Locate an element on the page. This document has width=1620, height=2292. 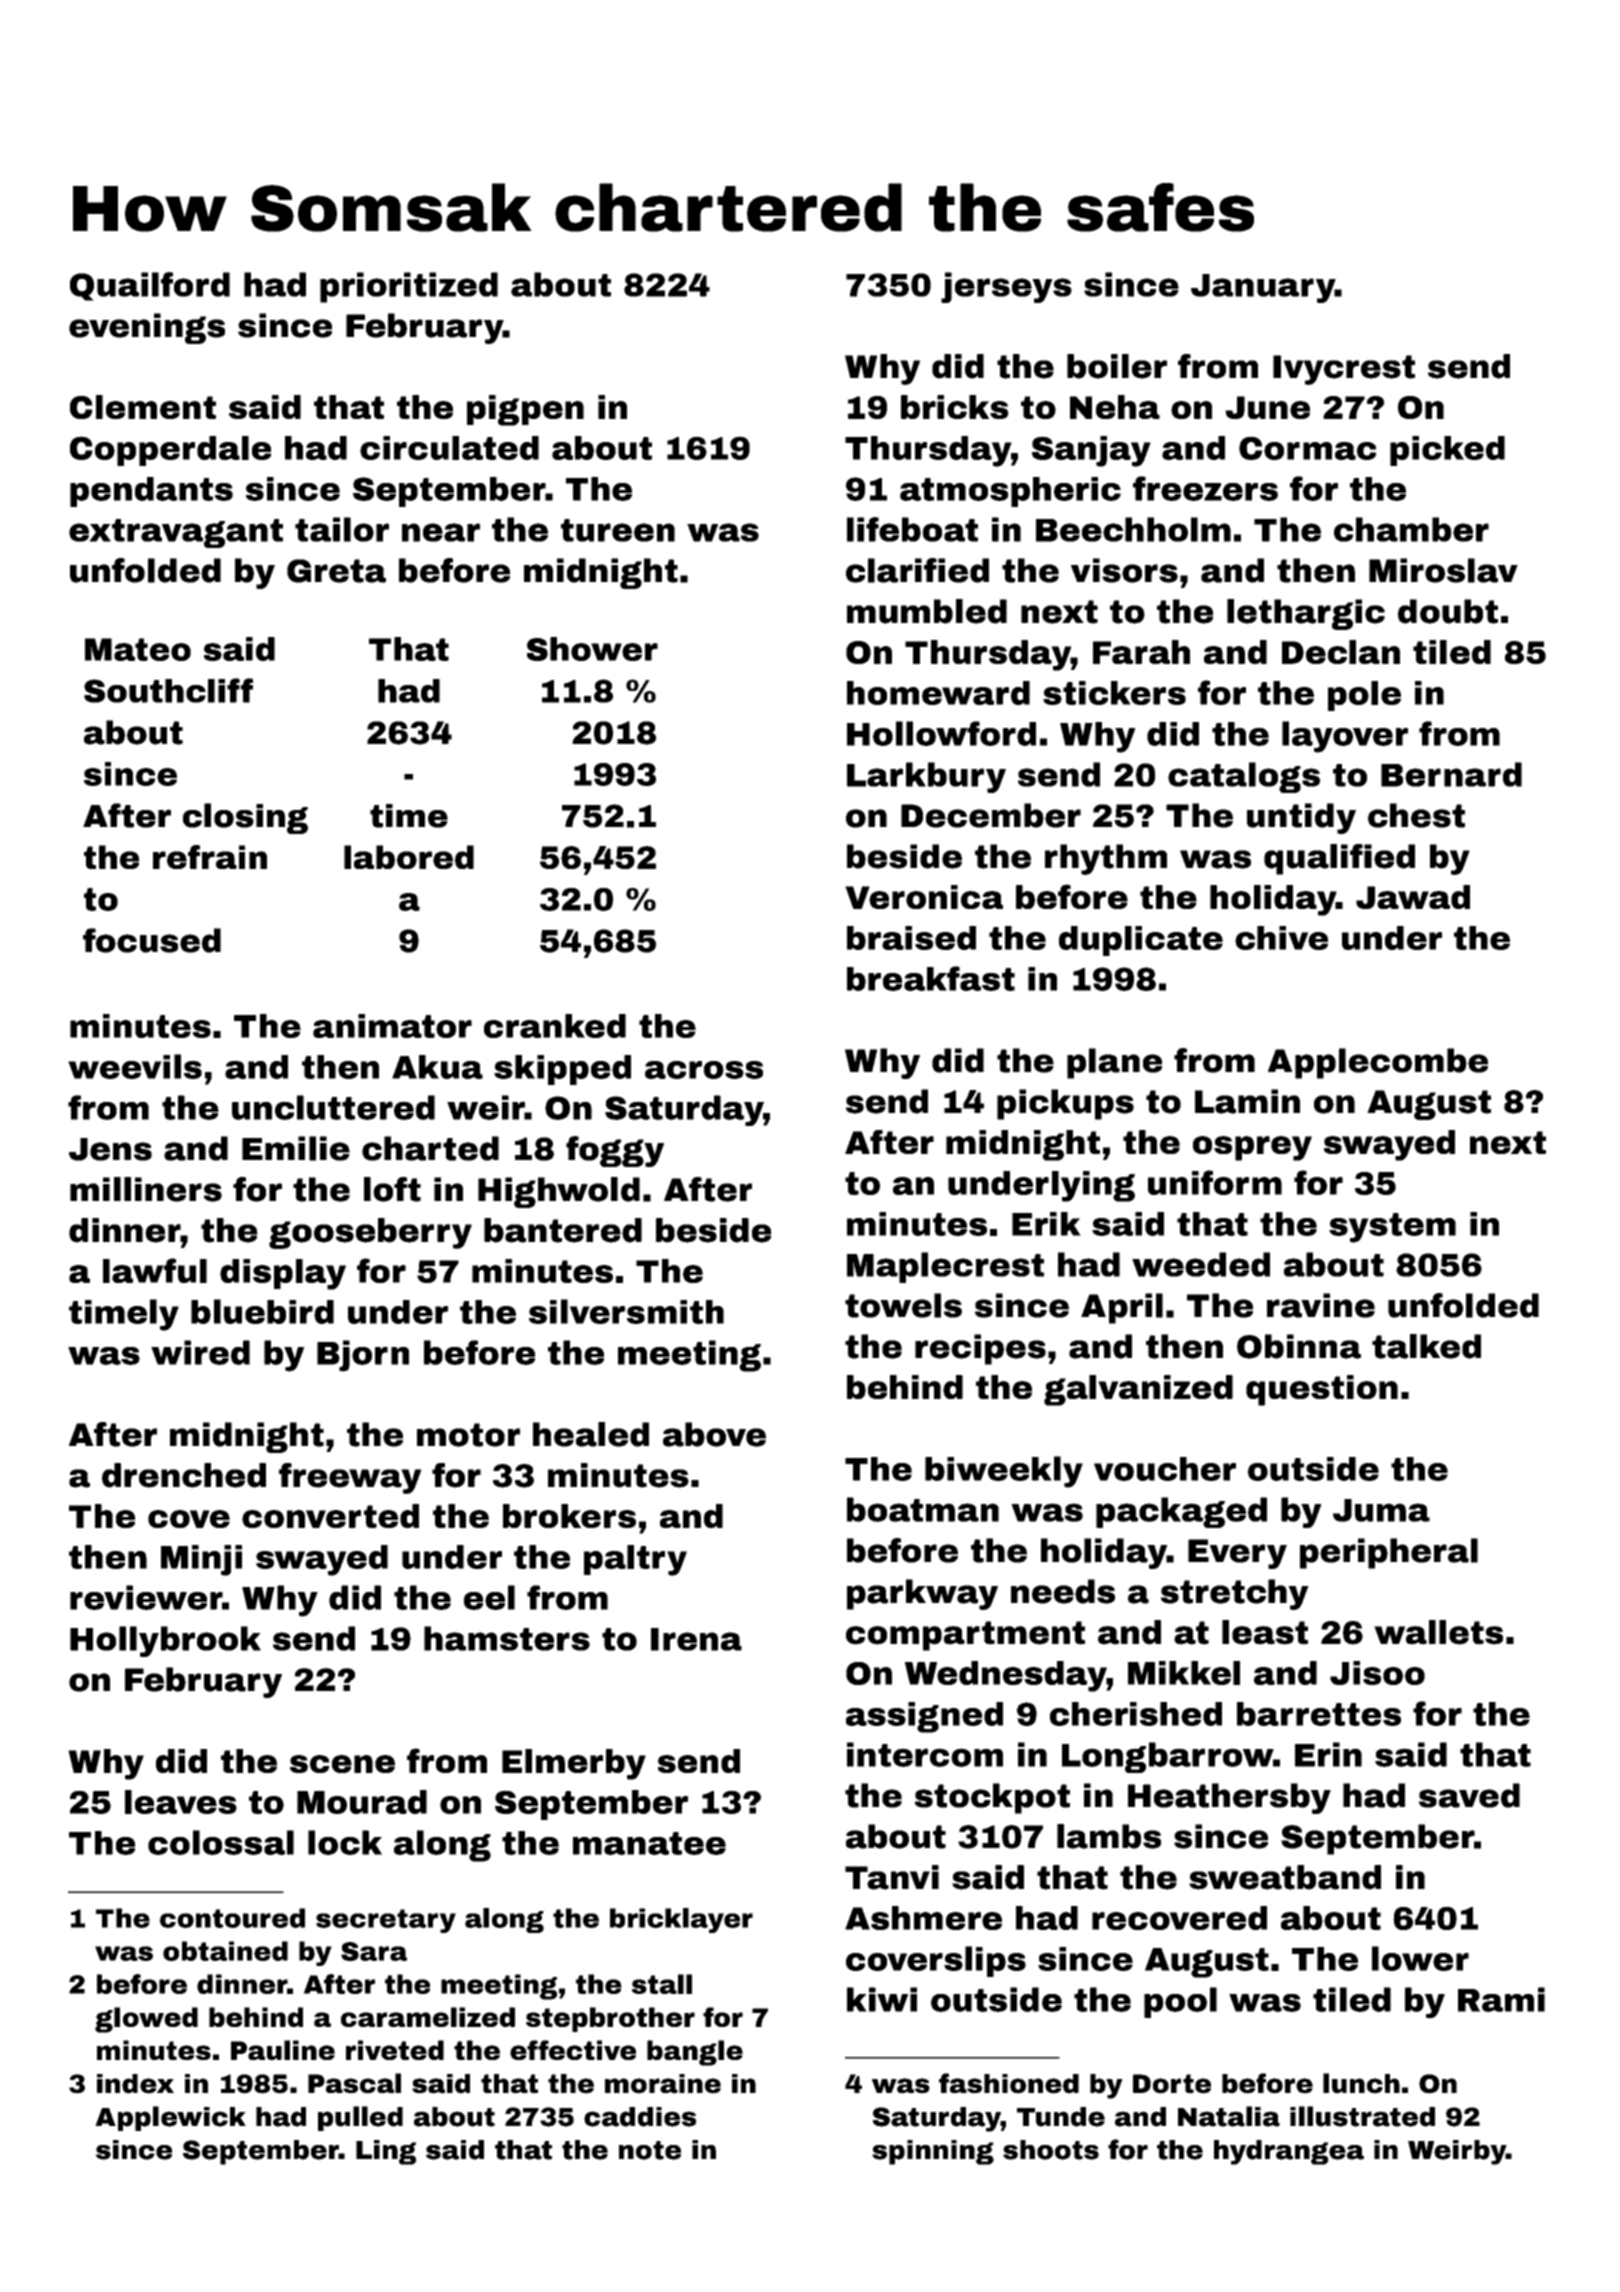
January is located at coordinates (1263, 288).
